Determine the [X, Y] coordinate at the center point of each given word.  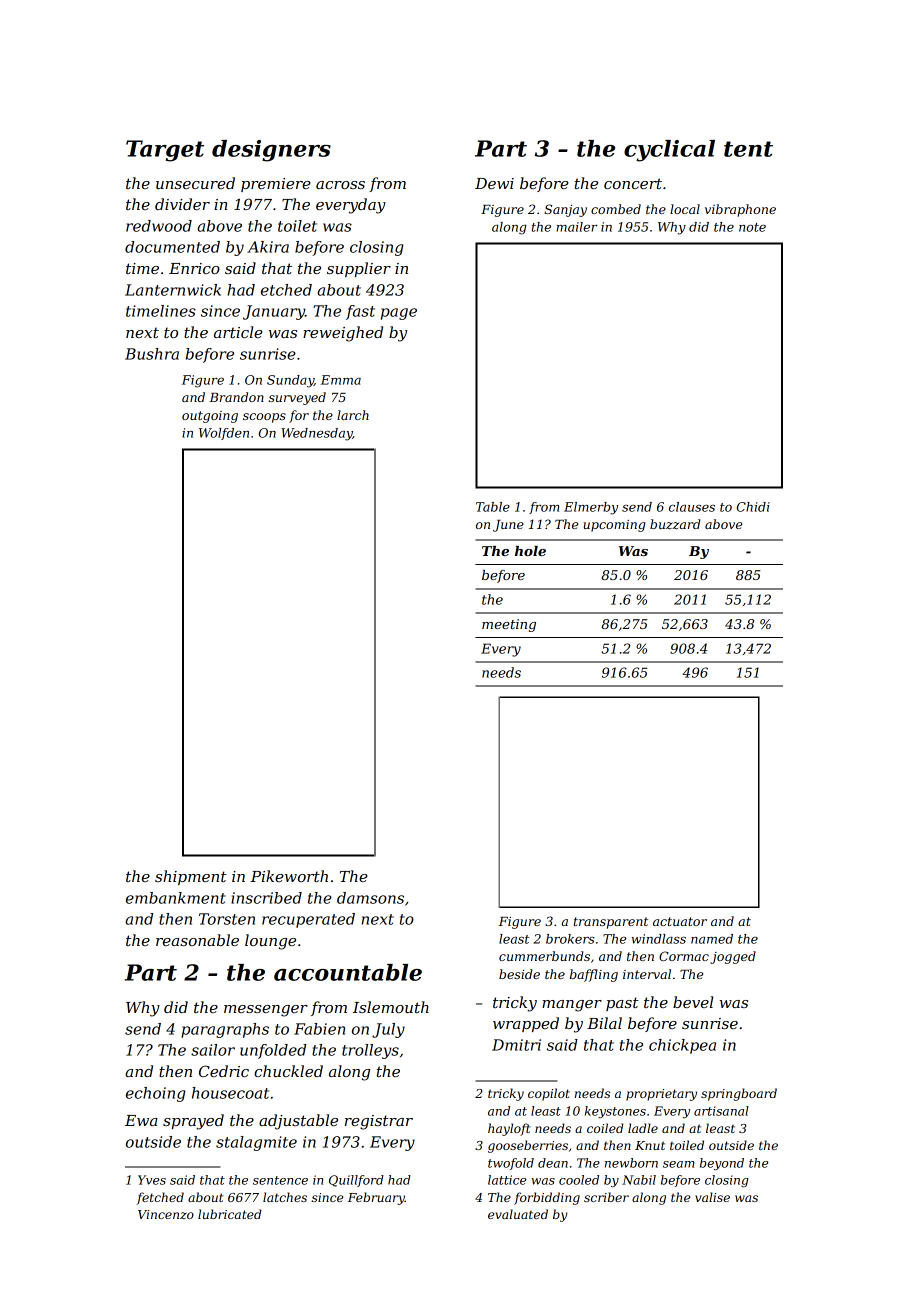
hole [530, 551]
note [752, 227]
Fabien [319, 1029]
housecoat [230, 1093]
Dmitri [516, 1045]
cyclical [669, 151]
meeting [509, 625]
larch [353, 415]
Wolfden [224, 434]
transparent [611, 923]
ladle [643, 1128]
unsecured [195, 183]
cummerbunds [544, 956]
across [340, 185]
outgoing [210, 417]
